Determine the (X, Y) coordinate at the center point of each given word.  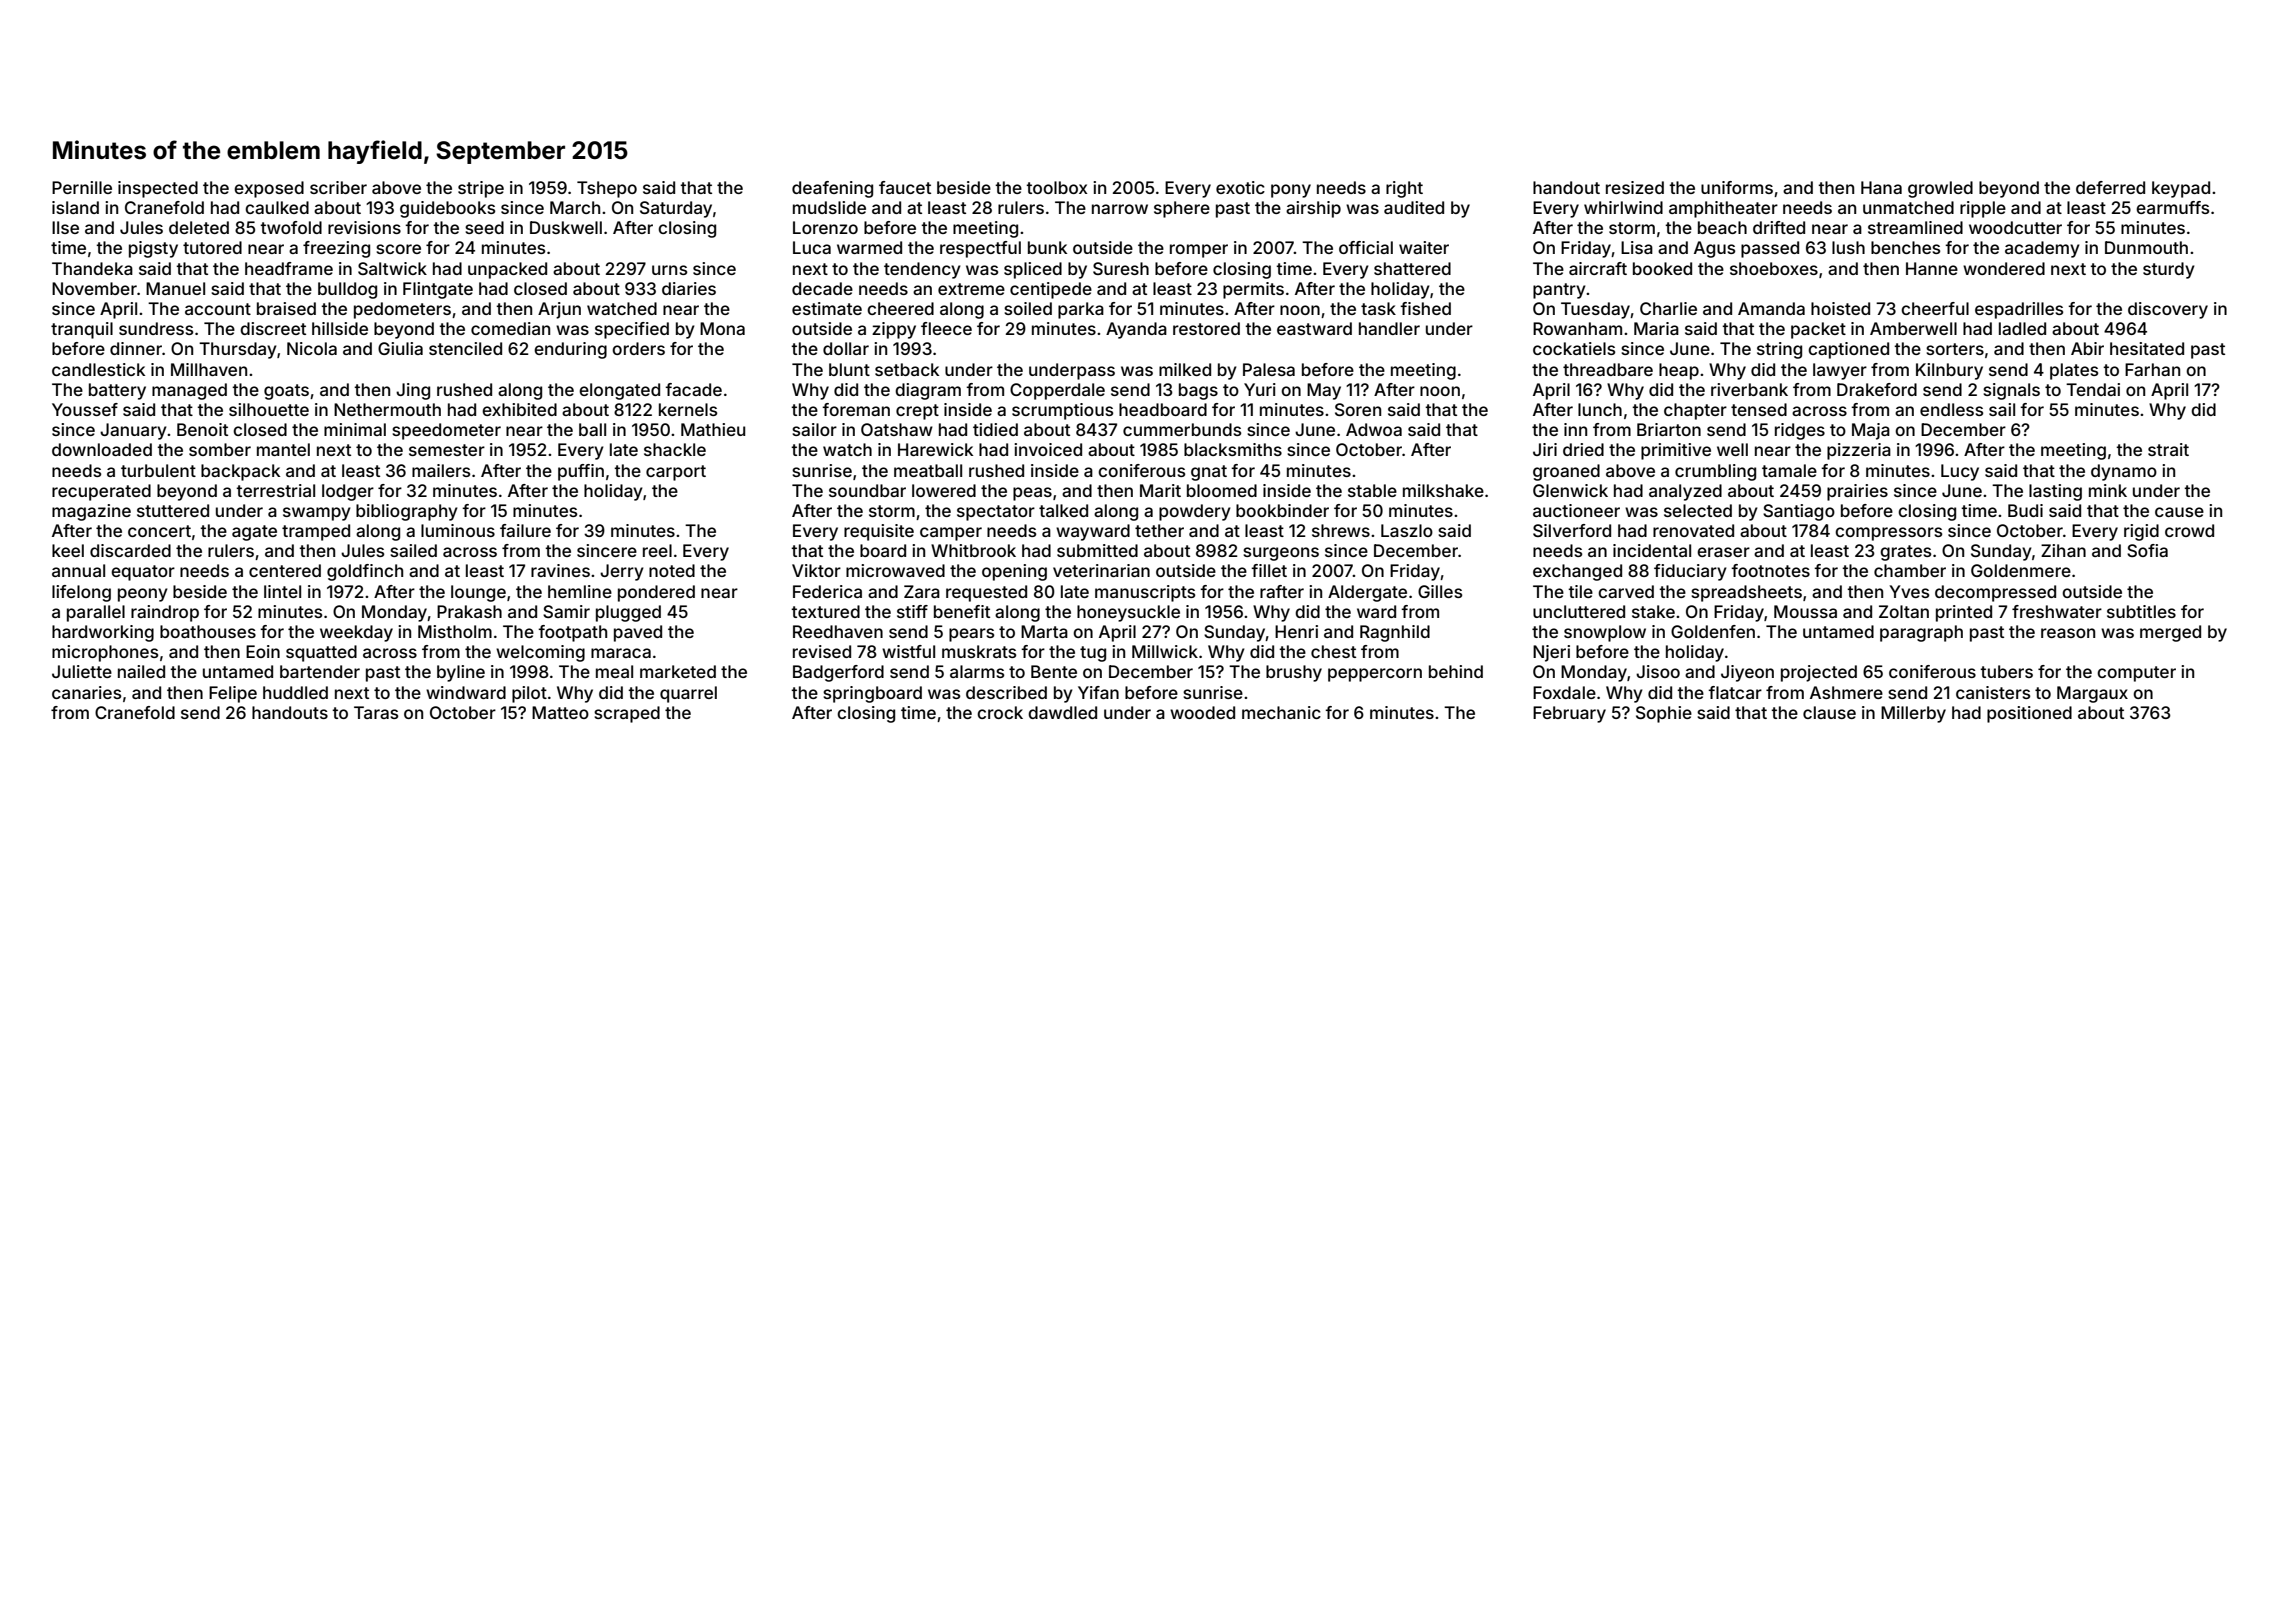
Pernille (82, 187)
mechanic (1281, 712)
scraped (627, 714)
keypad (2181, 189)
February (1569, 714)
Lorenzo (825, 227)
